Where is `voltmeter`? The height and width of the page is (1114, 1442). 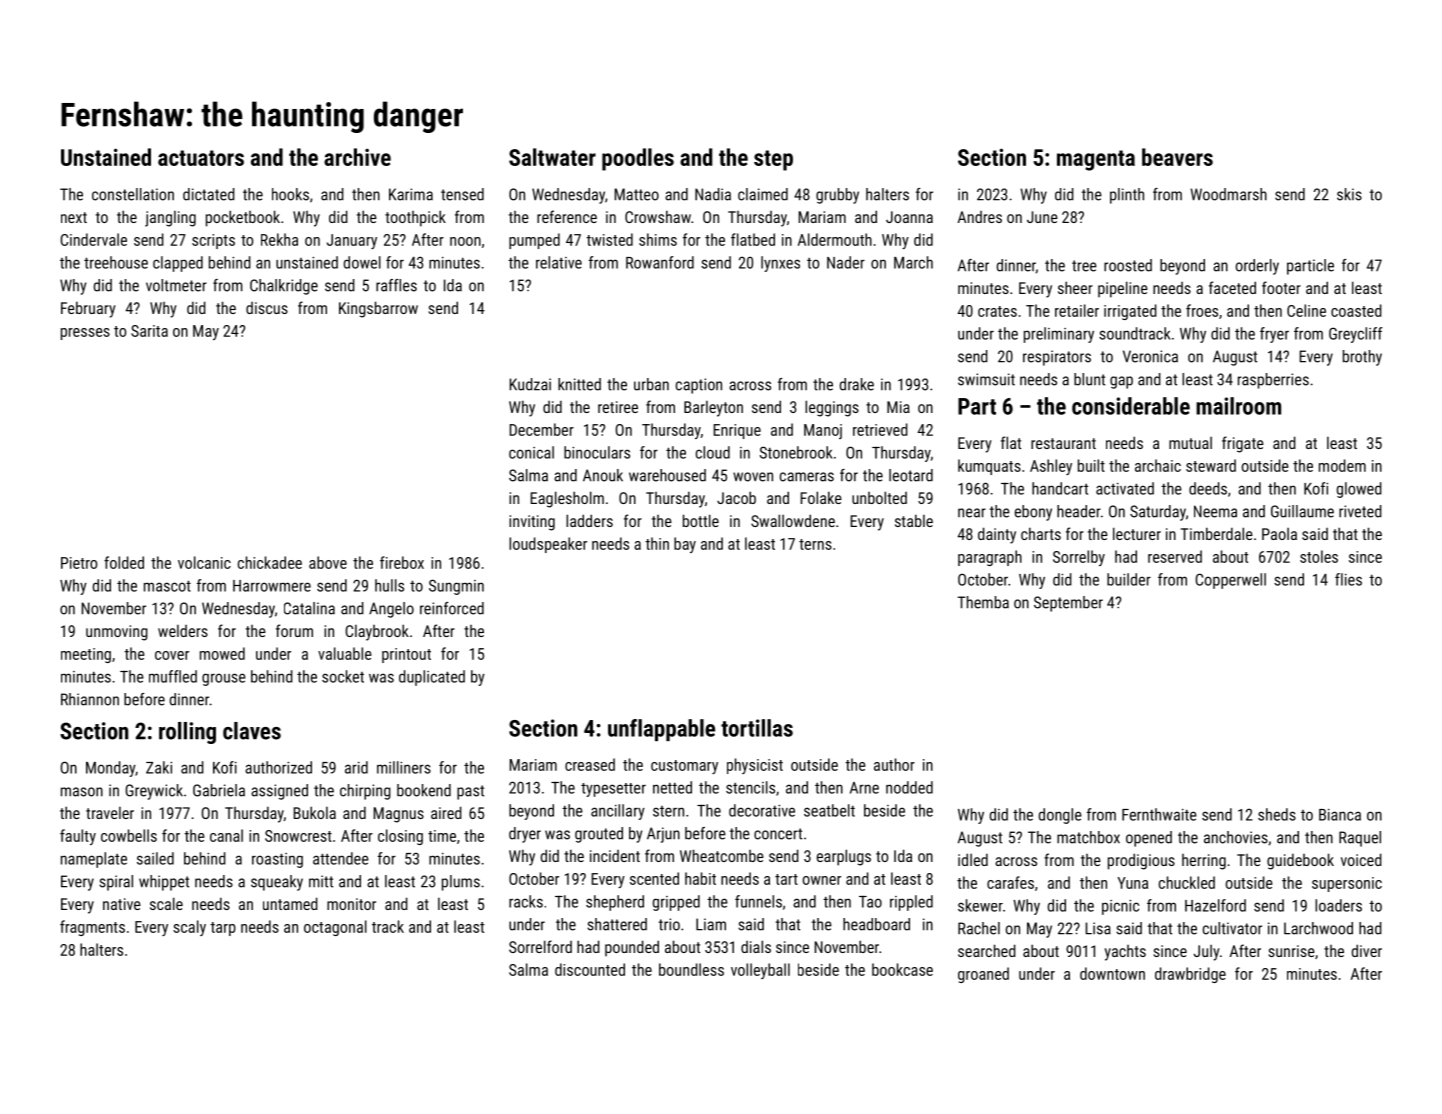
voltmeter is located at coordinates (176, 285).
